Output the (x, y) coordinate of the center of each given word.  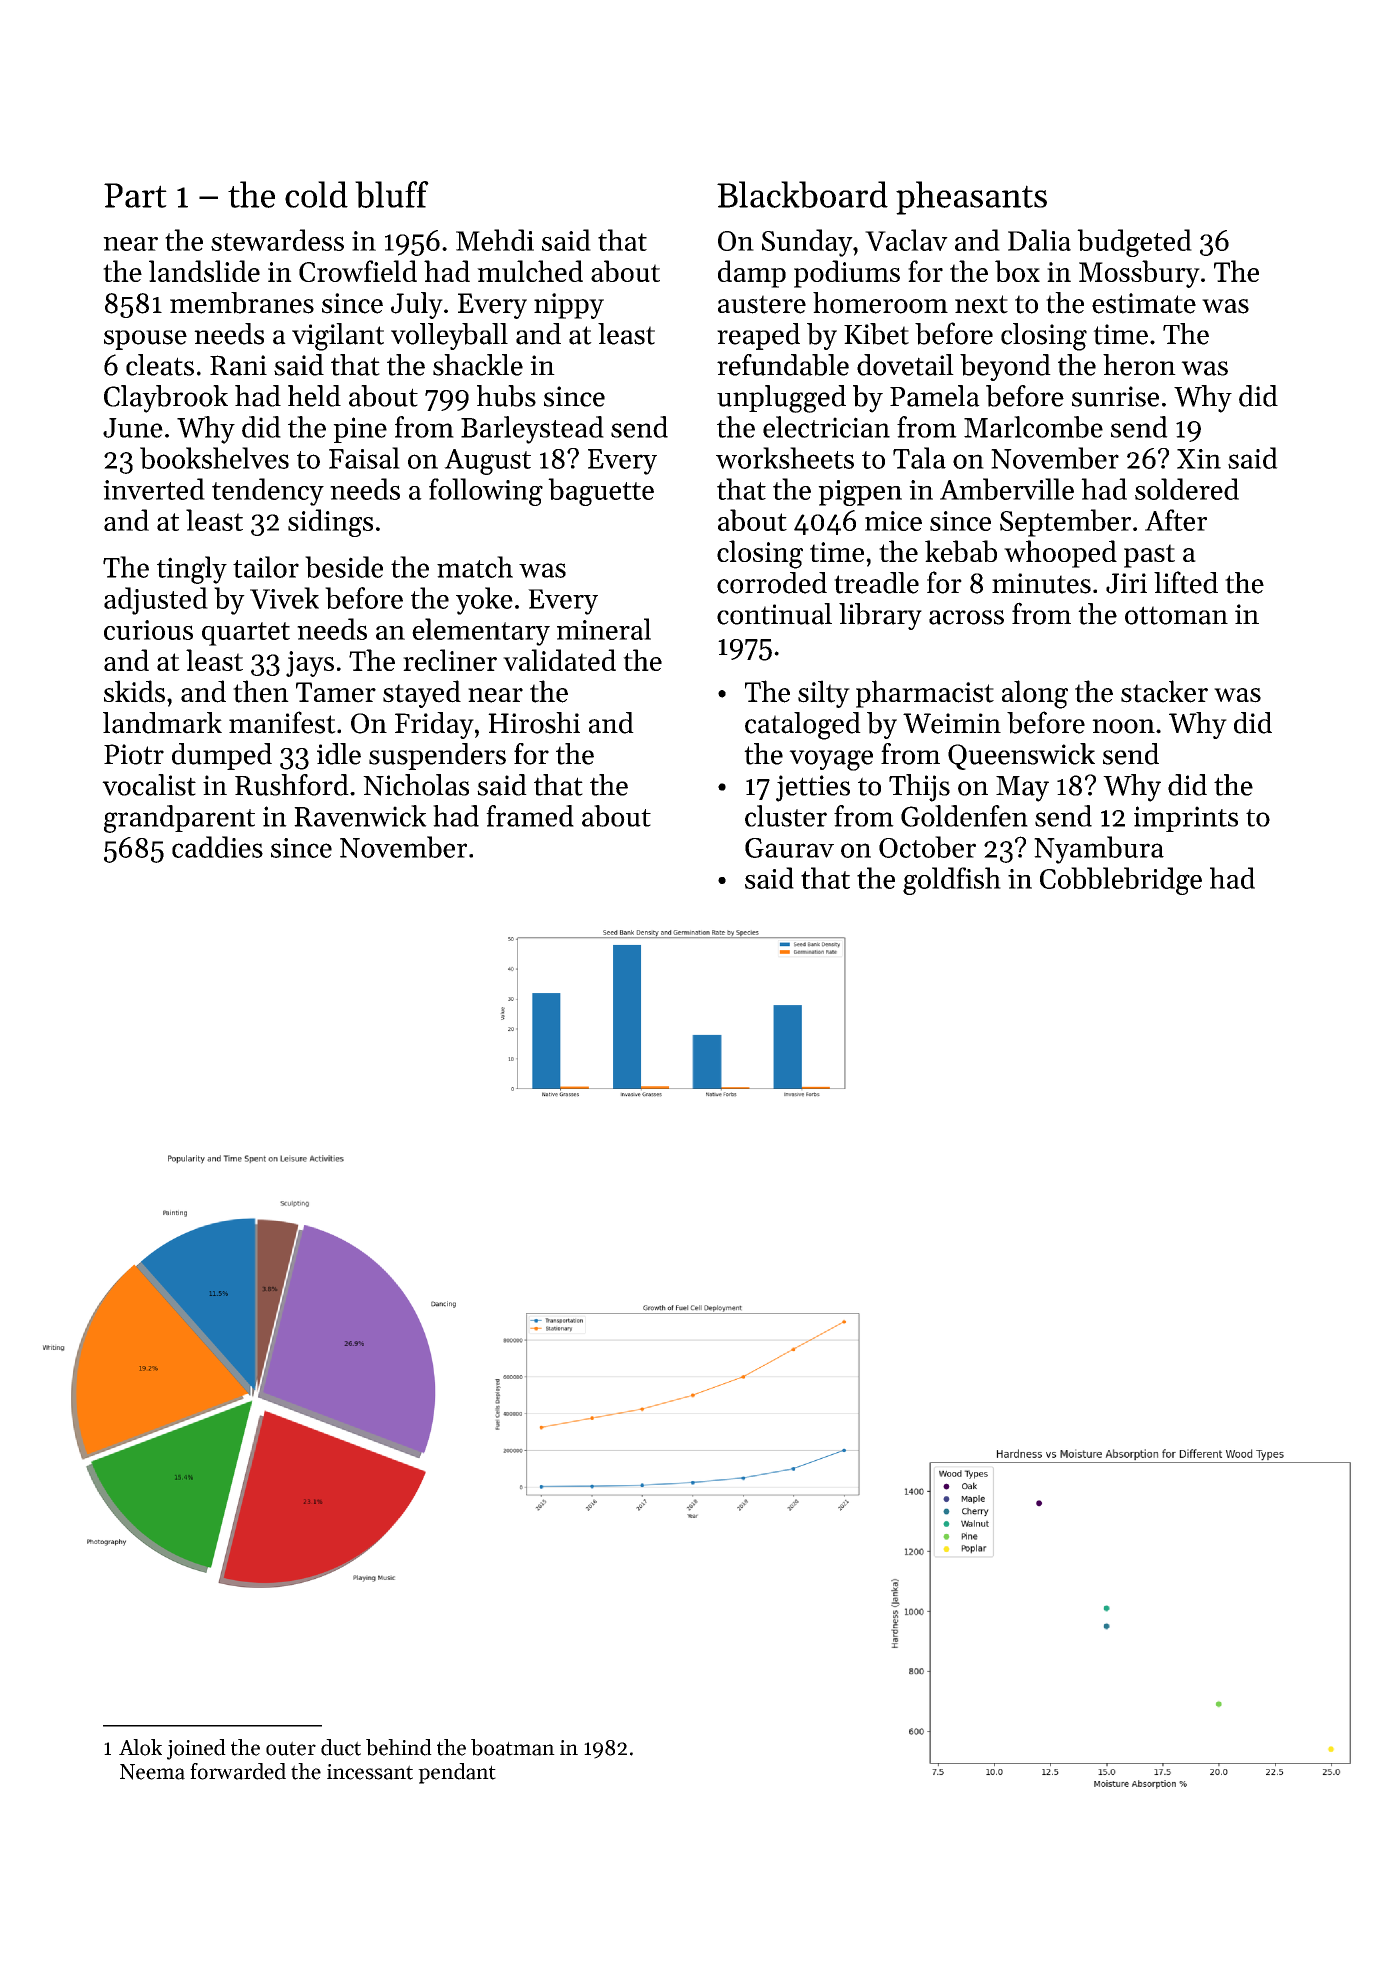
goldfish (952, 881)
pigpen (860, 493)
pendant (457, 1773)
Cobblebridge (1121, 881)
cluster (786, 816)
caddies (217, 847)
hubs (506, 396)
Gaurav (789, 848)
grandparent (179, 819)
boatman (513, 1747)
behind (399, 1747)
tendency (268, 492)
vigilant (338, 337)
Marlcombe (1033, 427)
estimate (1144, 303)
